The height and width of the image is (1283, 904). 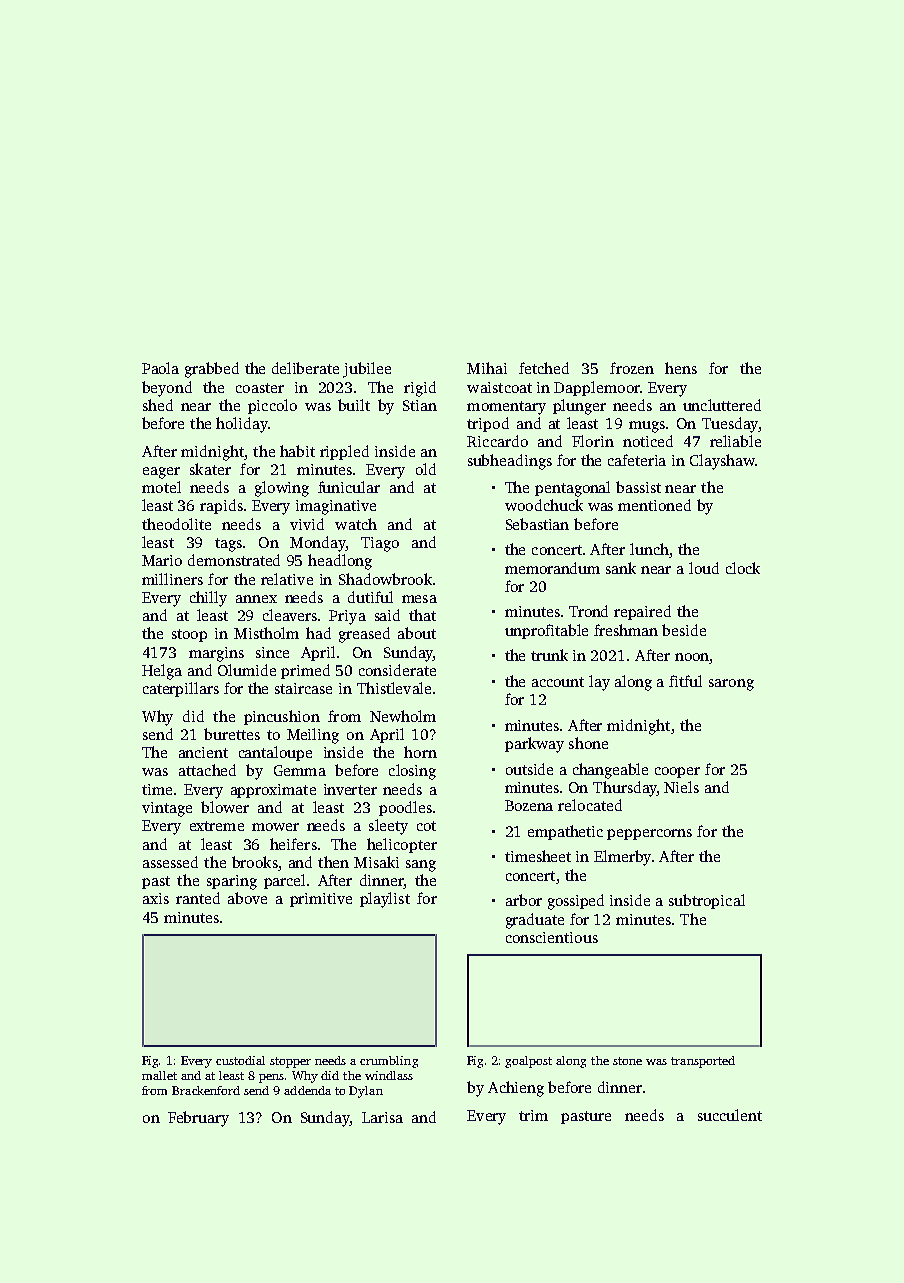 I want to click on empathetic, so click(x=565, y=832).
